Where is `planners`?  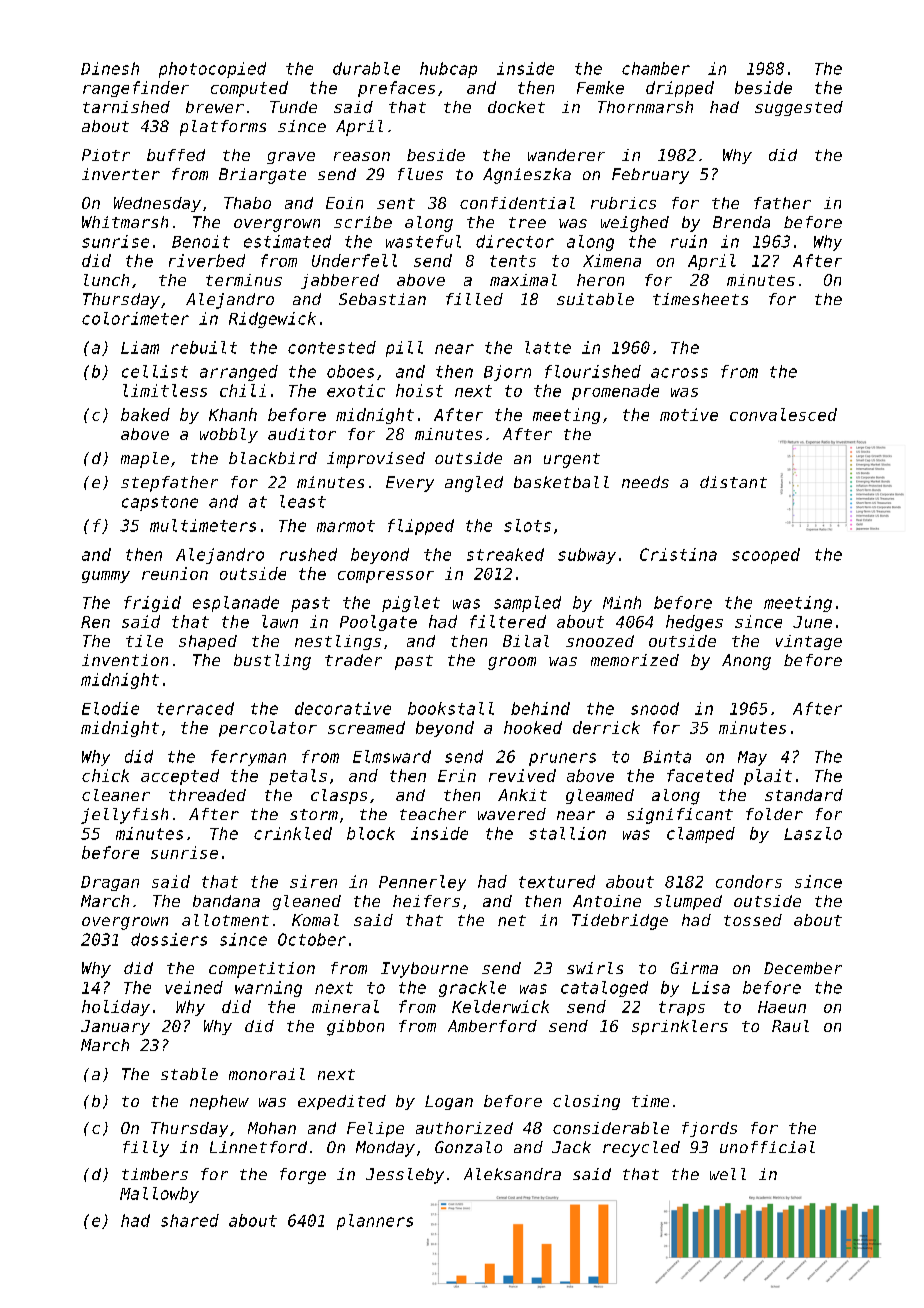 planners is located at coordinates (375, 1222).
